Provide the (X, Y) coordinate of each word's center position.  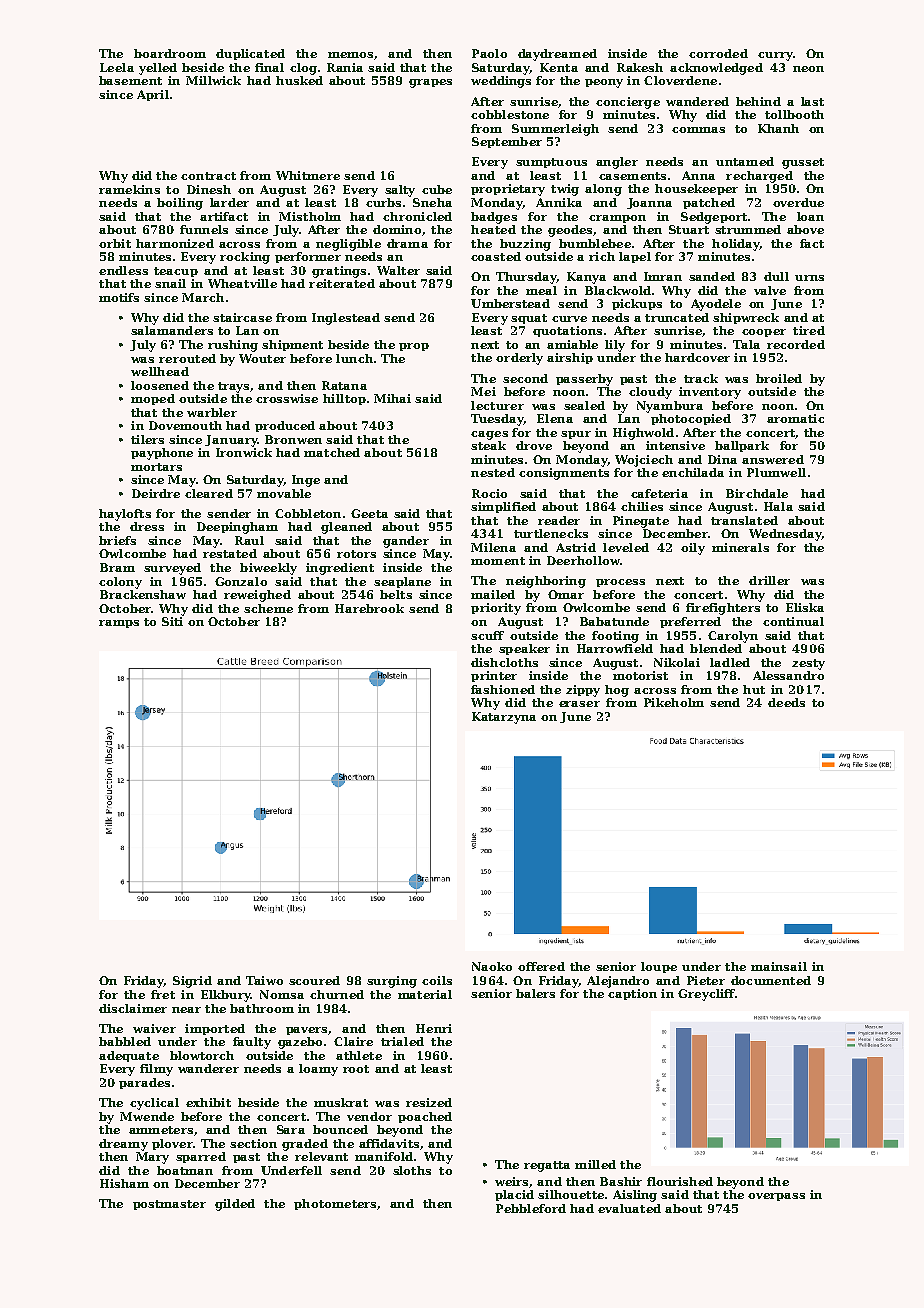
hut (754, 689)
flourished (680, 1181)
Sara (291, 1129)
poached (425, 1117)
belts (396, 594)
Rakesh (640, 67)
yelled (158, 69)
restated (230, 553)
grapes (430, 83)
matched (332, 452)
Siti (172, 621)
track (701, 378)
